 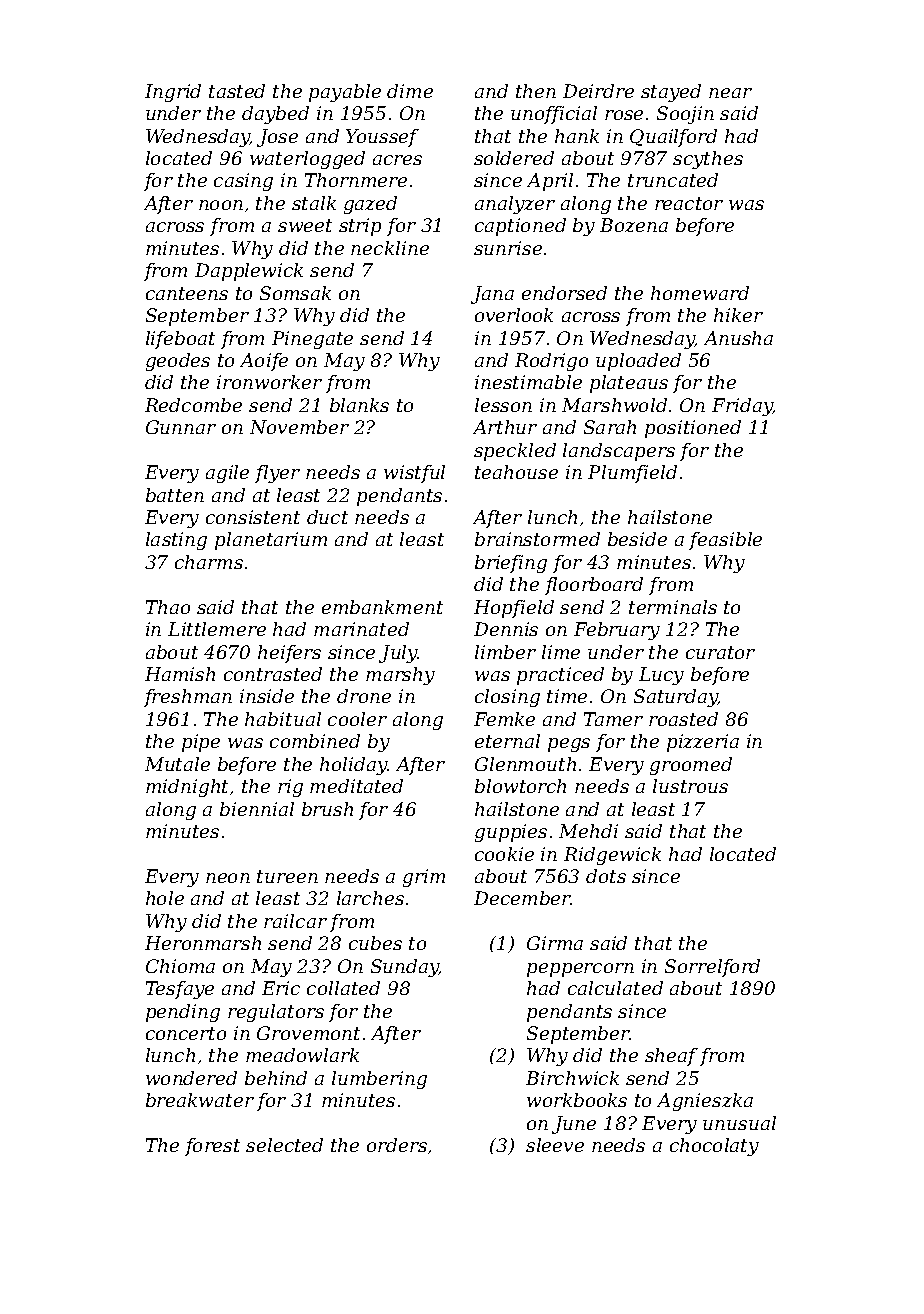 I want to click on hiker, so click(x=738, y=315).
